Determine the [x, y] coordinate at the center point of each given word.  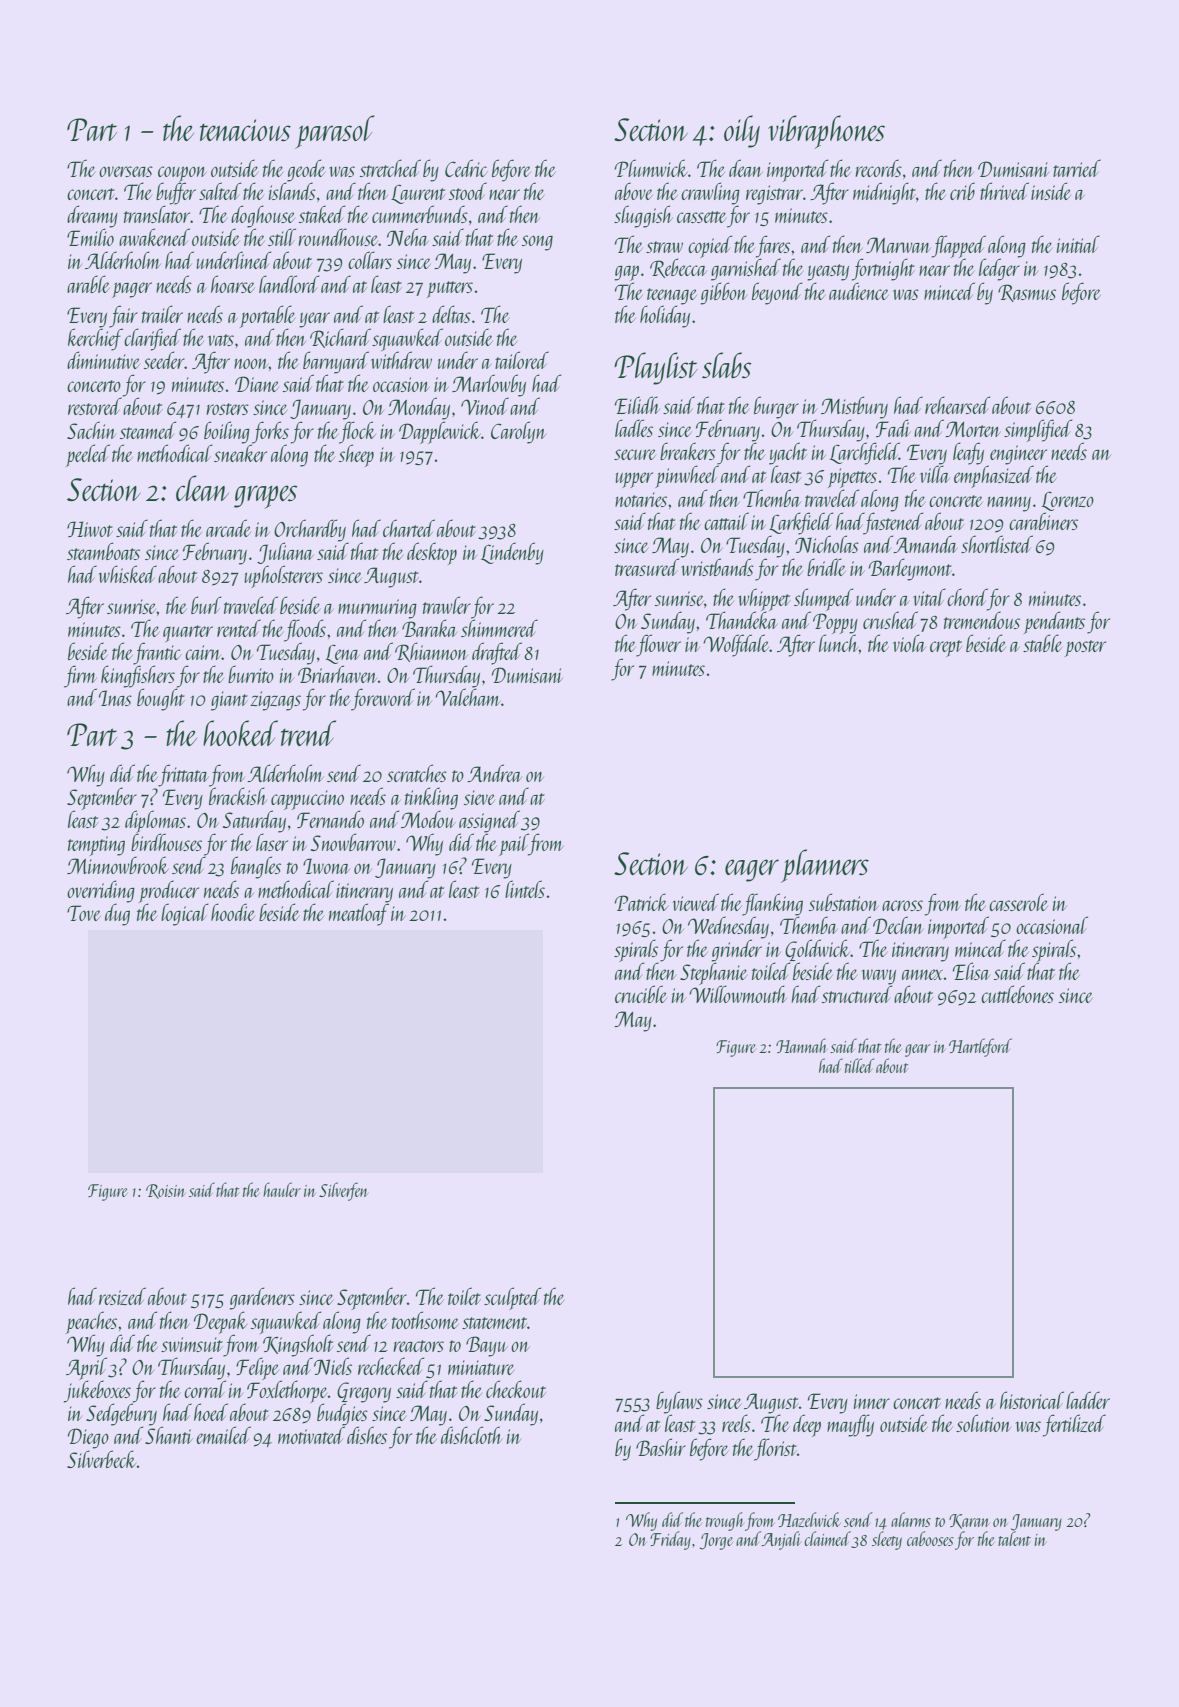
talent [1014, 1538]
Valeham [467, 697]
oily [742, 131]
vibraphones [826, 132]
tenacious [245, 130]
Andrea [494, 773]
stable [1042, 643]
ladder [1088, 1400]
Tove [84, 913]
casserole [1018, 902]
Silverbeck [102, 1459]
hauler [282, 1189]
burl [206, 605]
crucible [641, 994]
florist [775, 1449]
